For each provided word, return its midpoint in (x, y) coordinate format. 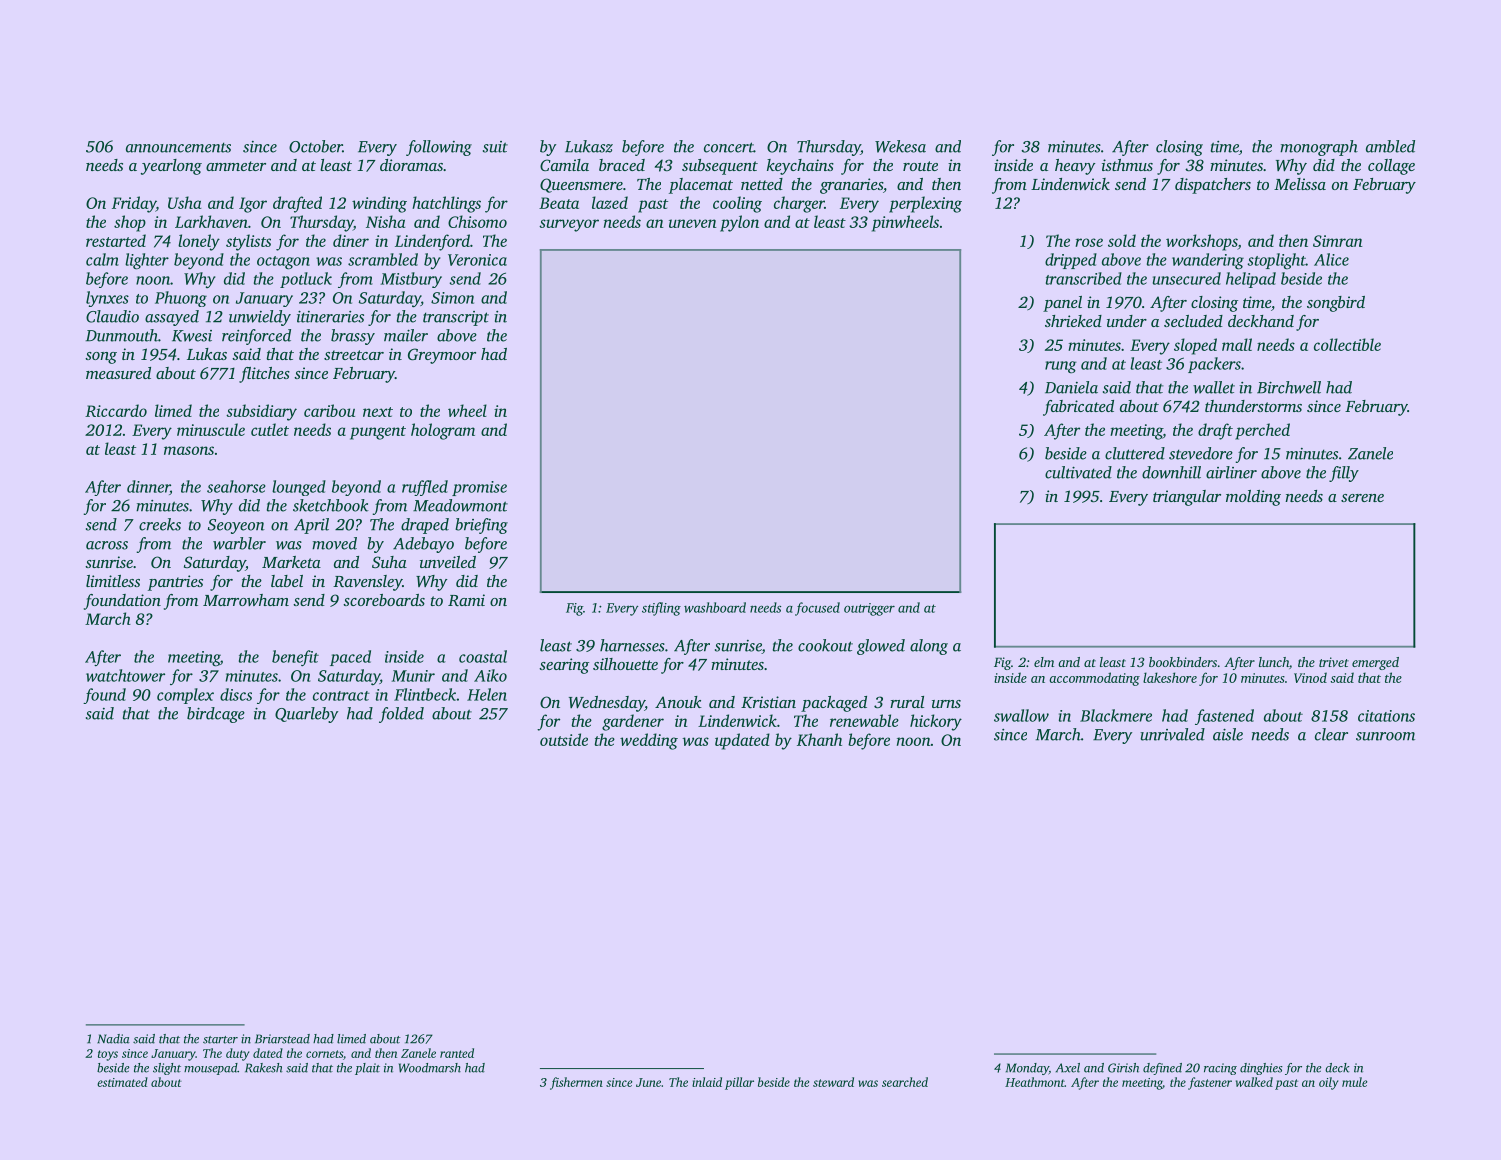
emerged (1375, 663)
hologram (443, 431)
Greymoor (442, 356)
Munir (413, 676)
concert (729, 147)
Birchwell (1289, 387)
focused (817, 609)
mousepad (210, 1069)
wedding (649, 741)
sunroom (1385, 736)
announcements (178, 147)
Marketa (291, 562)
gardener (633, 722)
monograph (1319, 148)
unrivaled (1172, 734)
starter (220, 1040)
